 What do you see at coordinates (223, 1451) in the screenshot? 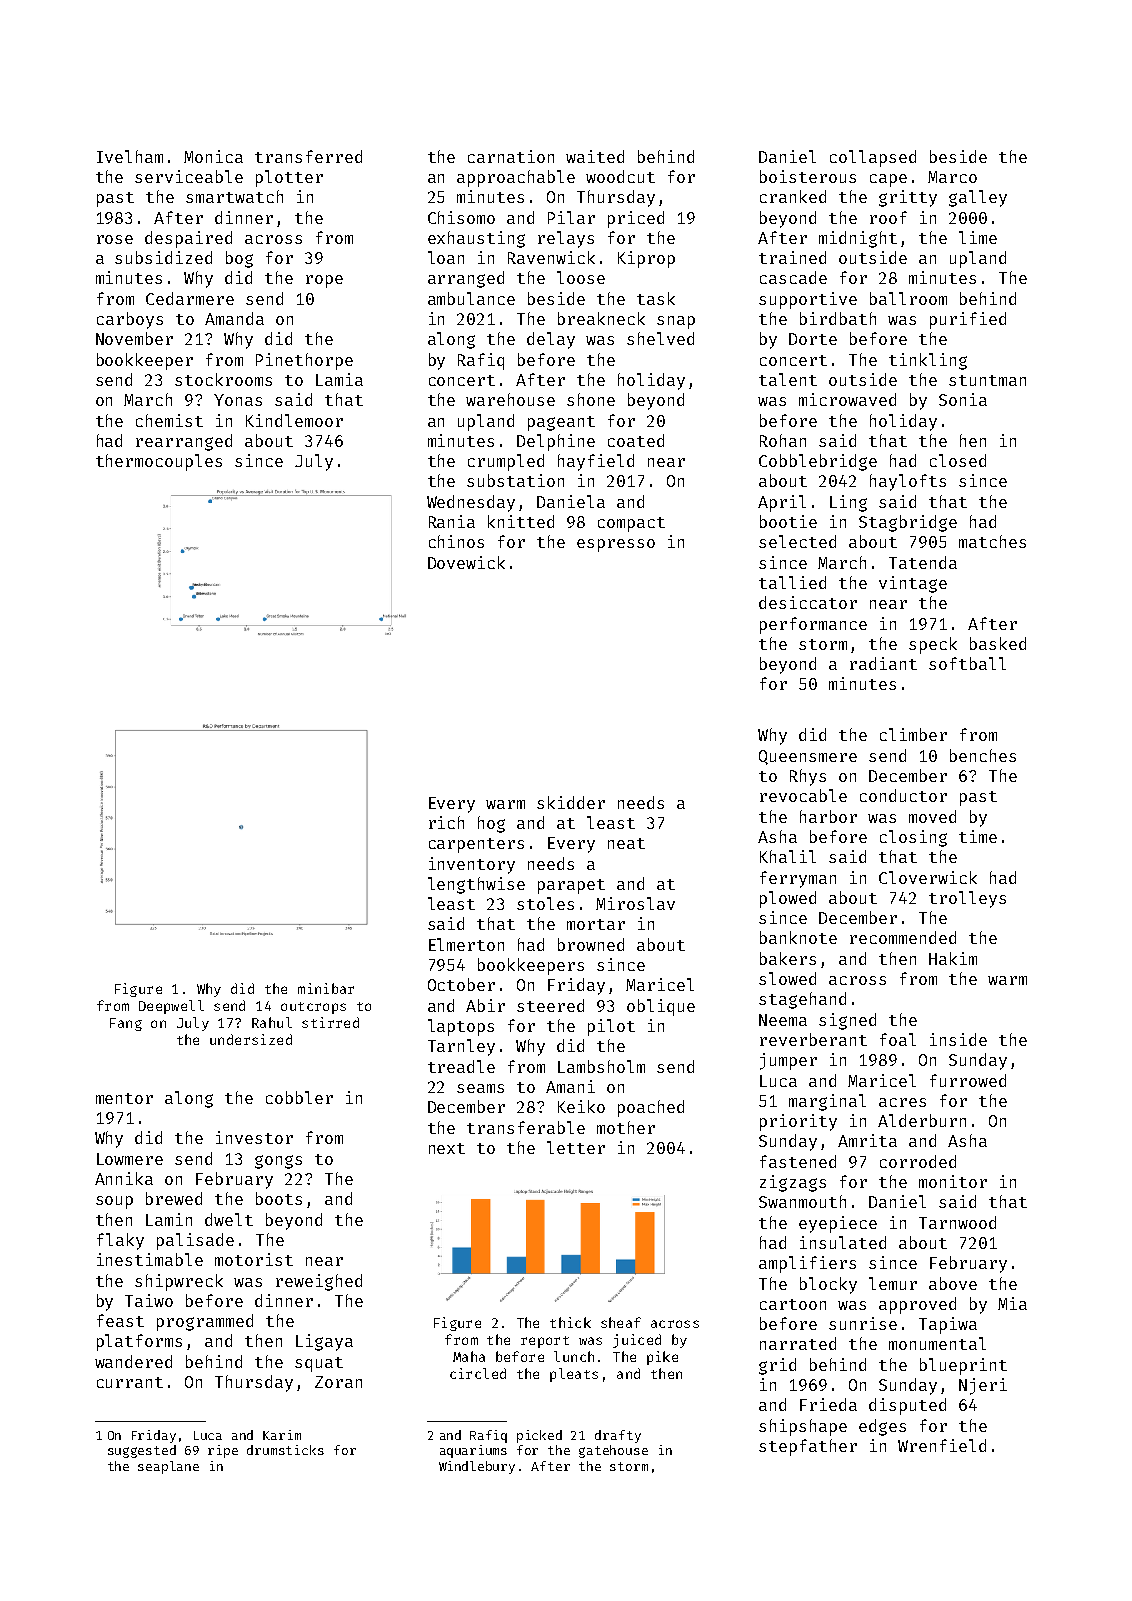
I see `ripe` at bounding box center [223, 1451].
